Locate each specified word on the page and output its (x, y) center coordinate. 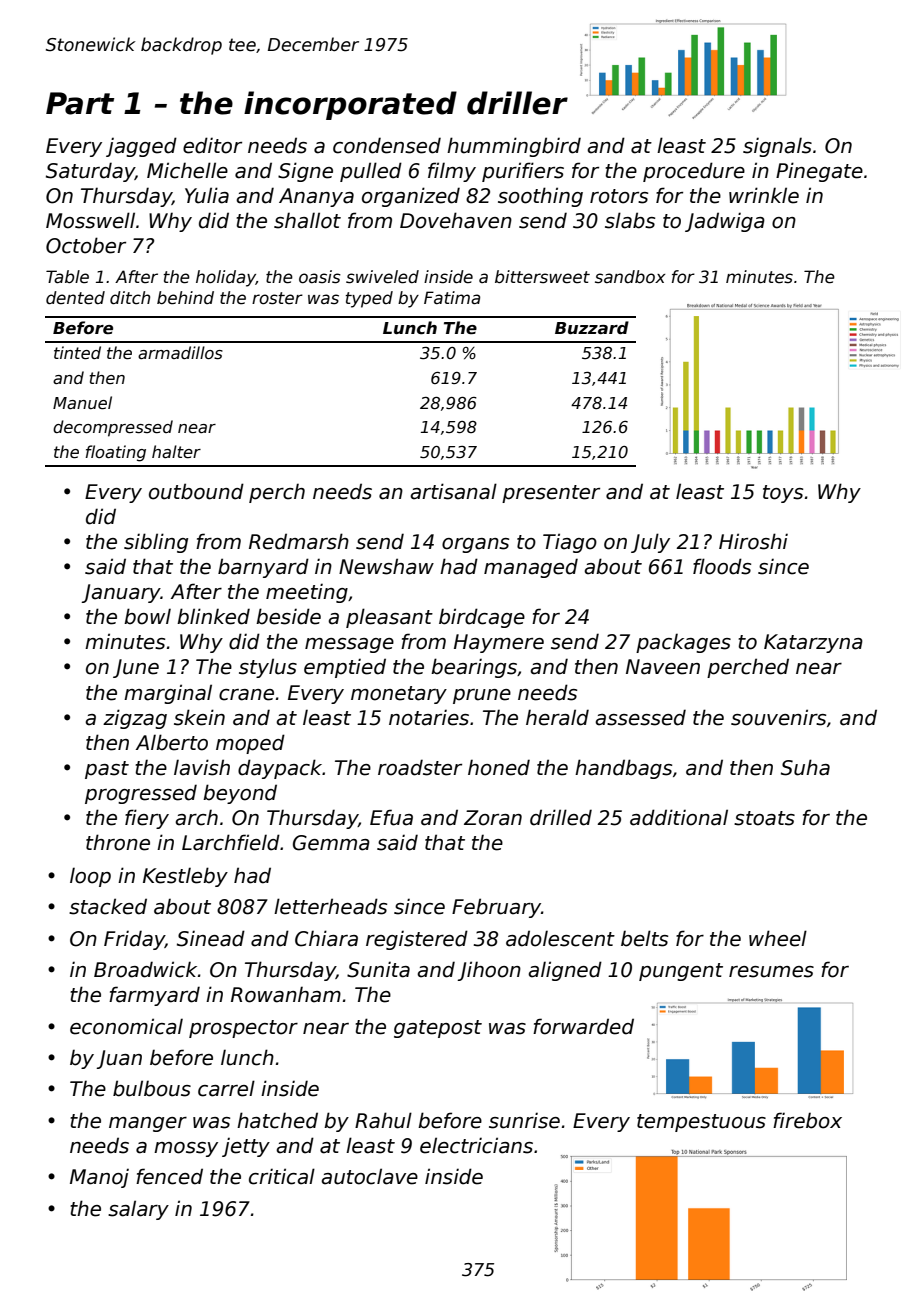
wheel (778, 938)
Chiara (326, 938)
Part (80, 103)
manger (148, 1124)
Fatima (452, 298)
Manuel (82, 403)
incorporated (350, 105)
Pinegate (819, 172)
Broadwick (145, 969)
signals (777, 147)
